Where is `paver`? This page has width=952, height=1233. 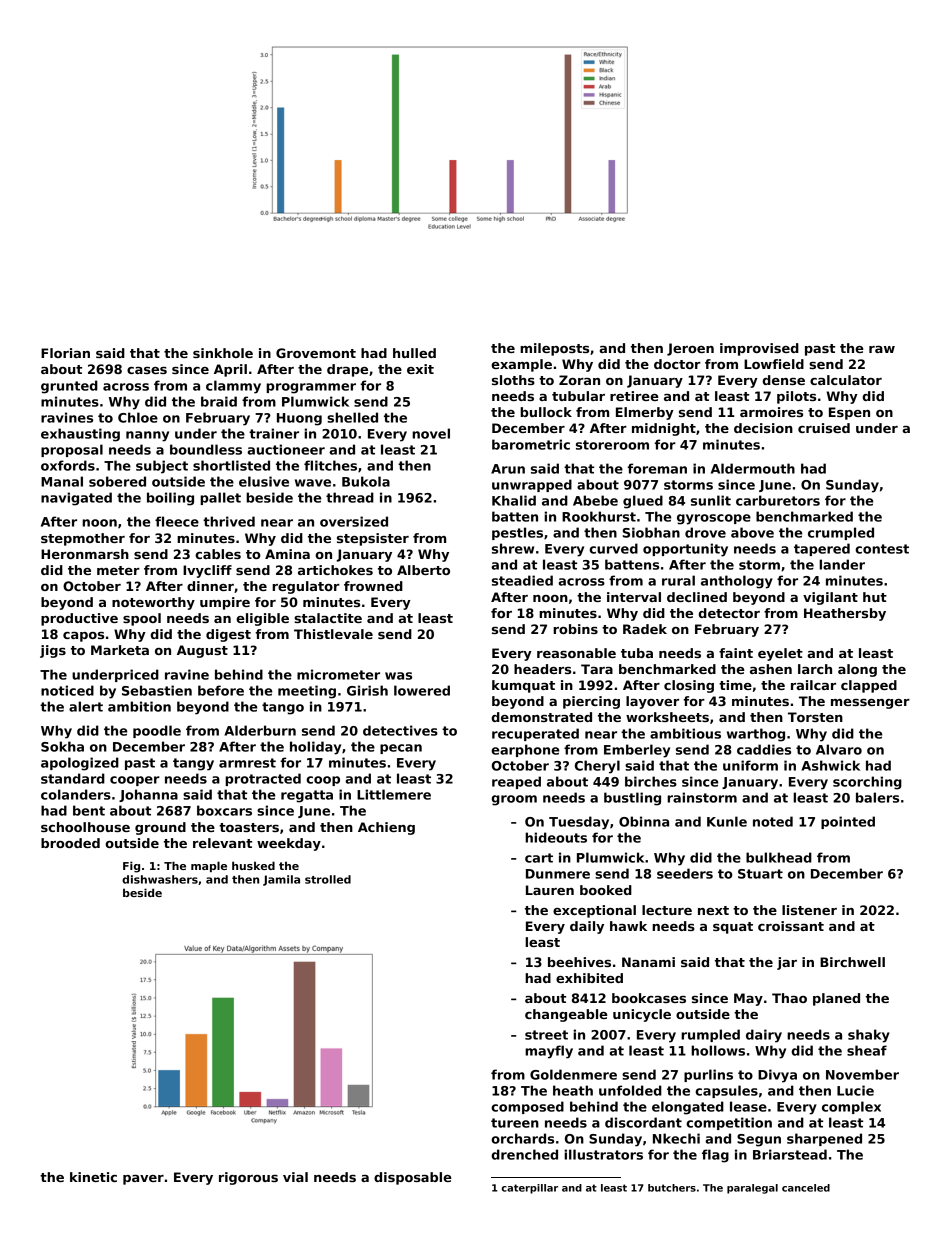 paver is located at coordinates (143, 1180).
